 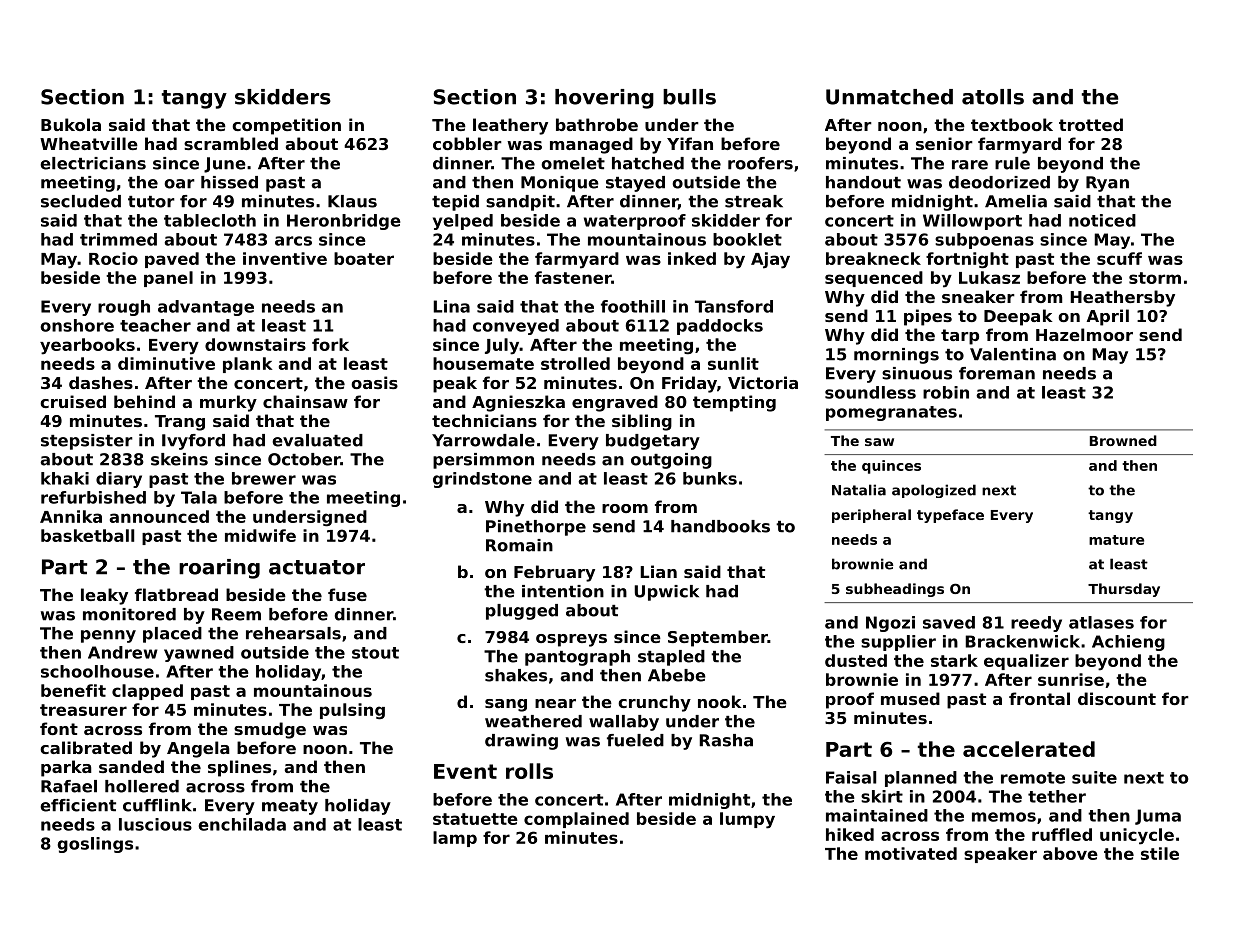 What do you see at coordinates (510, 126) in the screenshot?
I see `leathery` at bounding box center [510, 126].
